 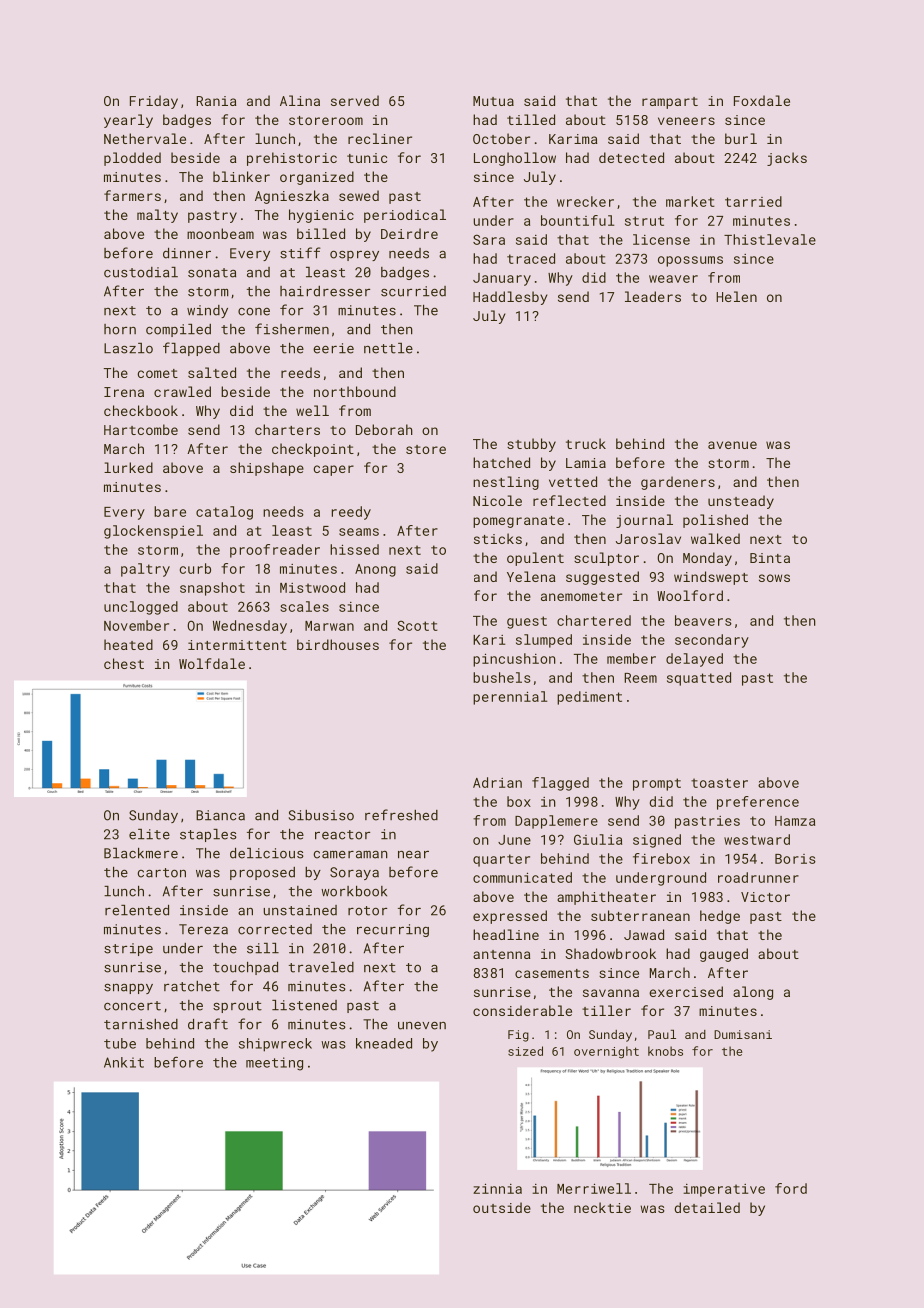 I want to click on Sibusiso, so click(x=321, y=815).
